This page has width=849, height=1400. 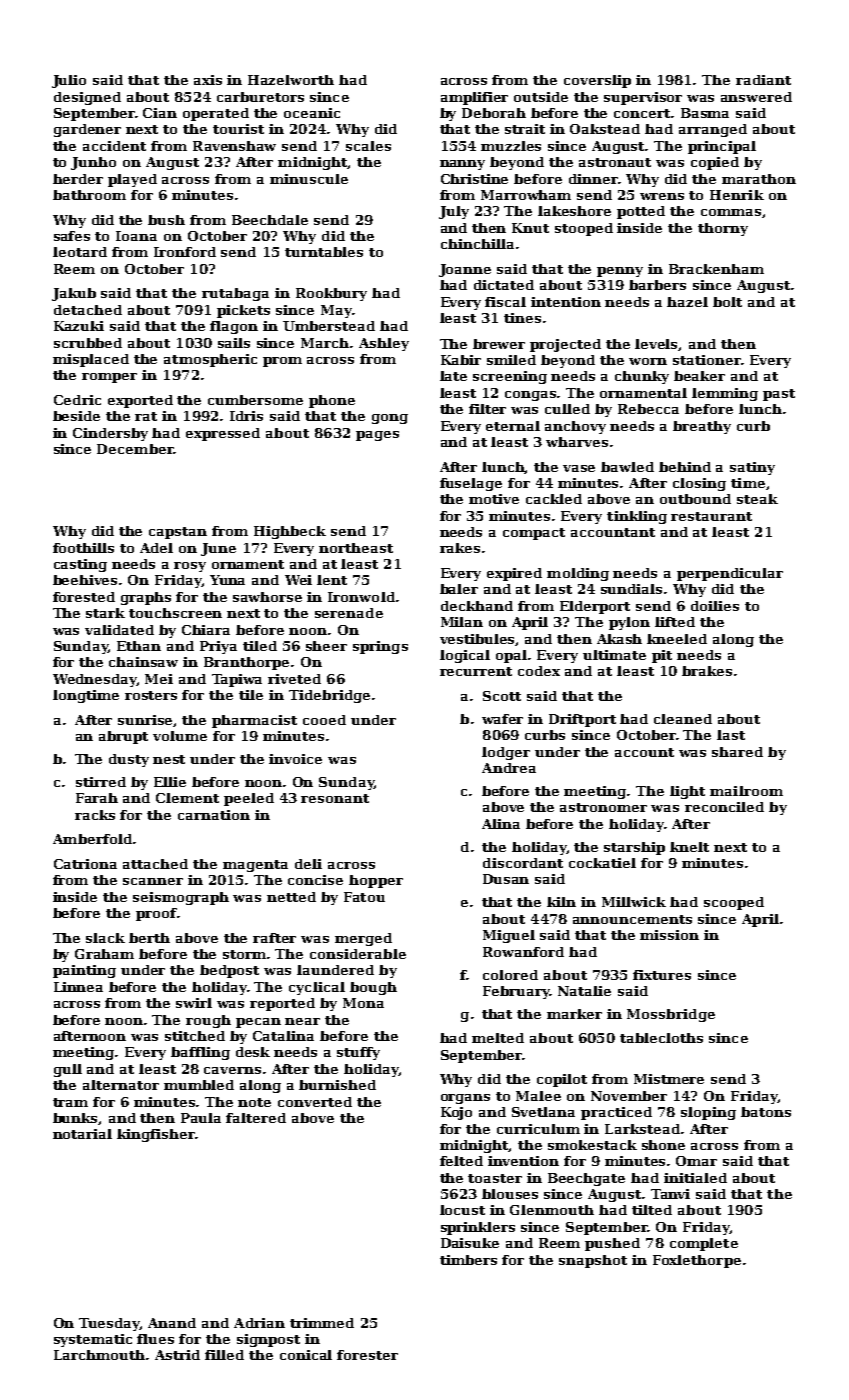 I want to click on scrubbed, so click(x=88, y=343).
